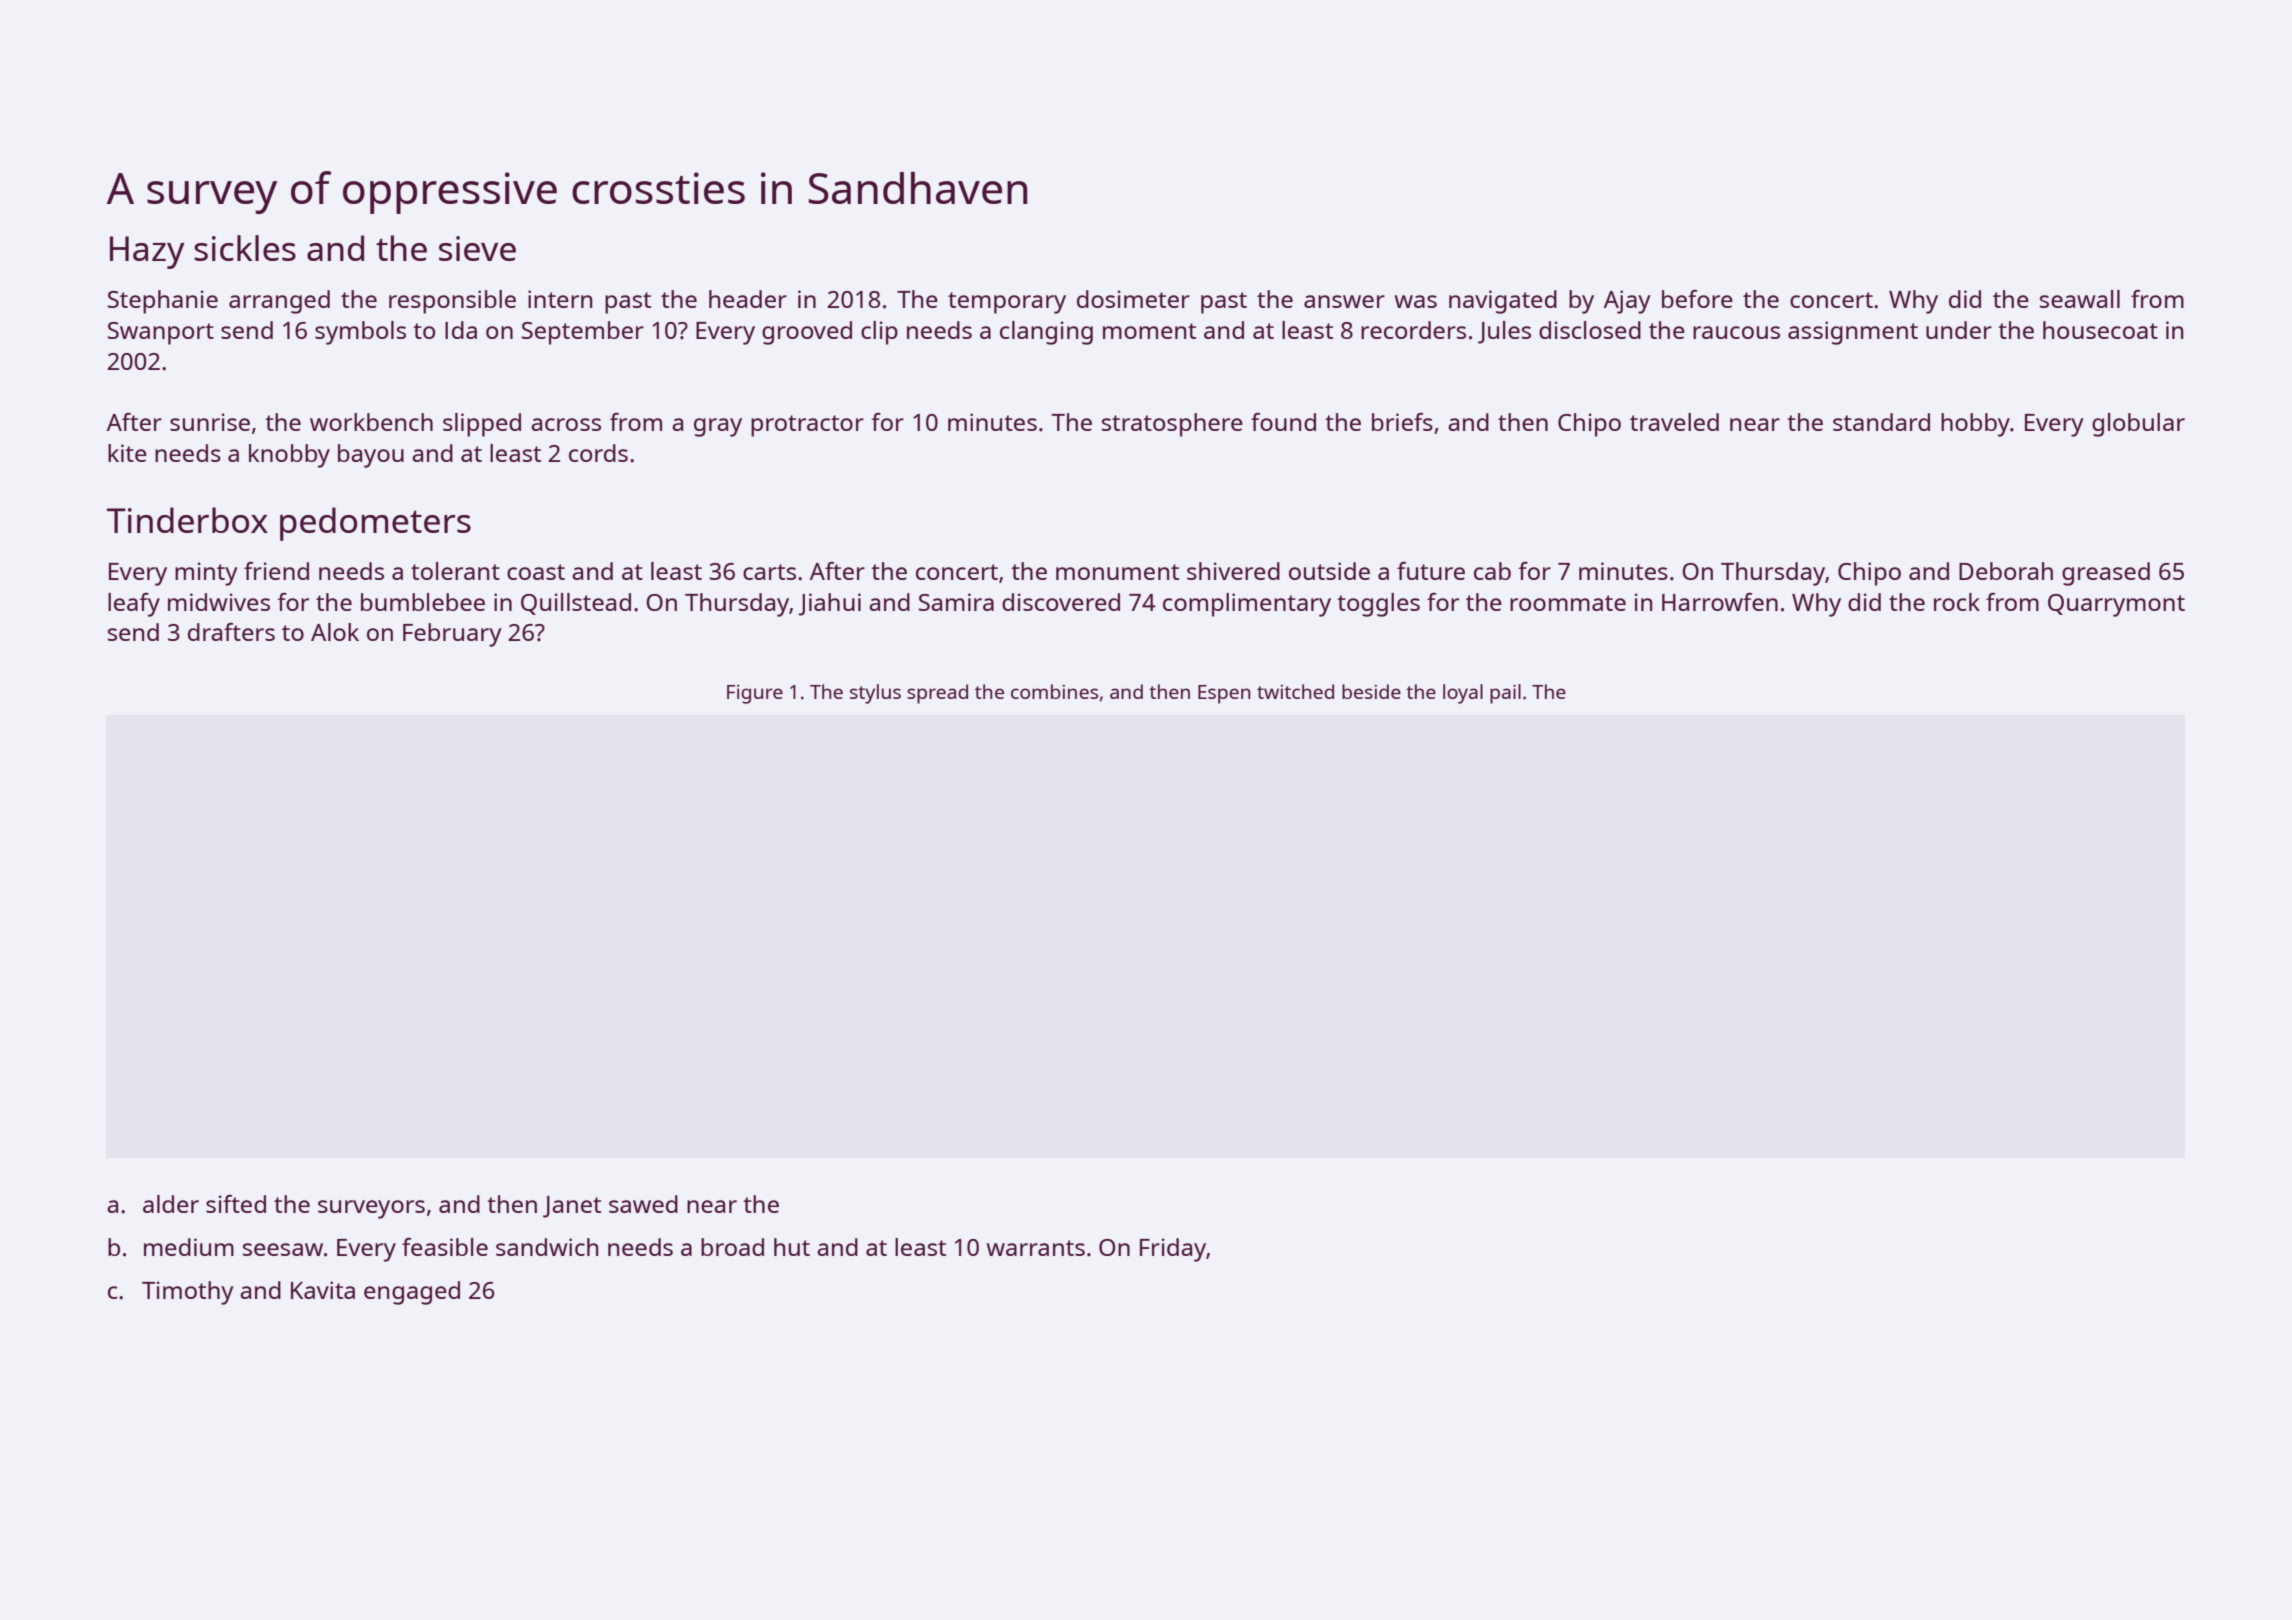  I want to click on pail, so click(1505, 694).
